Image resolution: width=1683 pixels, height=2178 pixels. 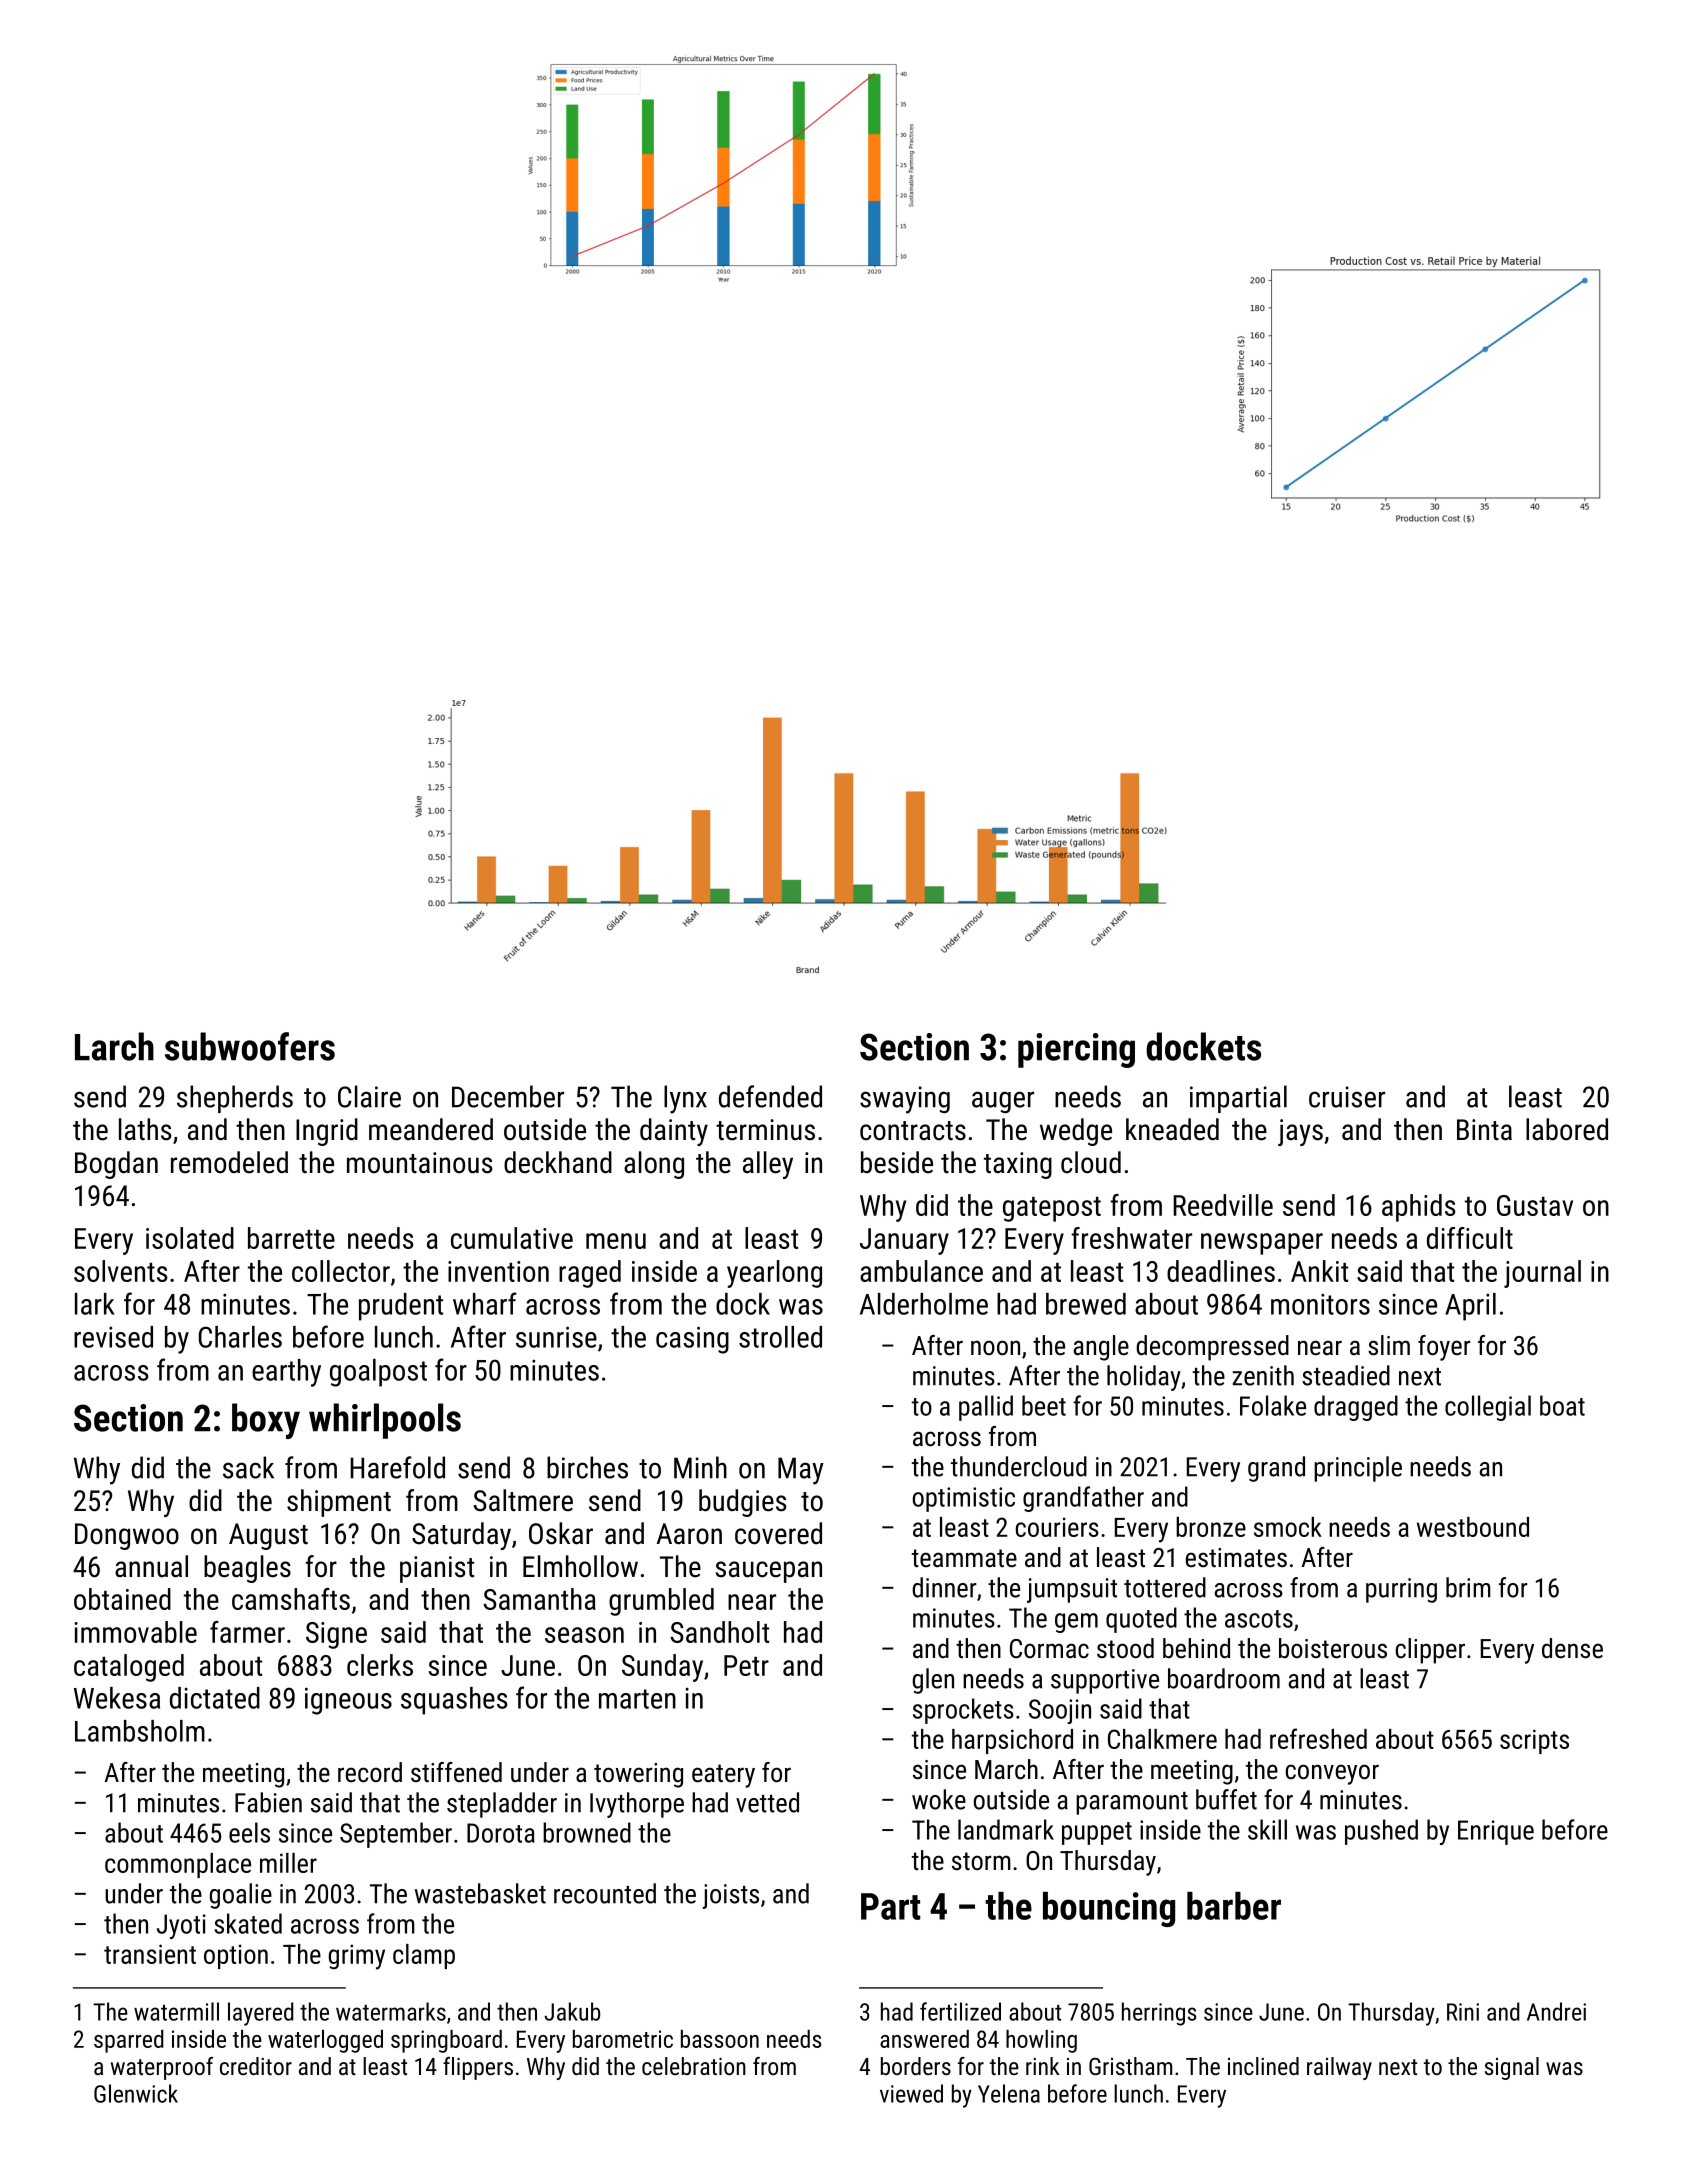 I want to click on Bogdan, so click(x=116, y=1165).
